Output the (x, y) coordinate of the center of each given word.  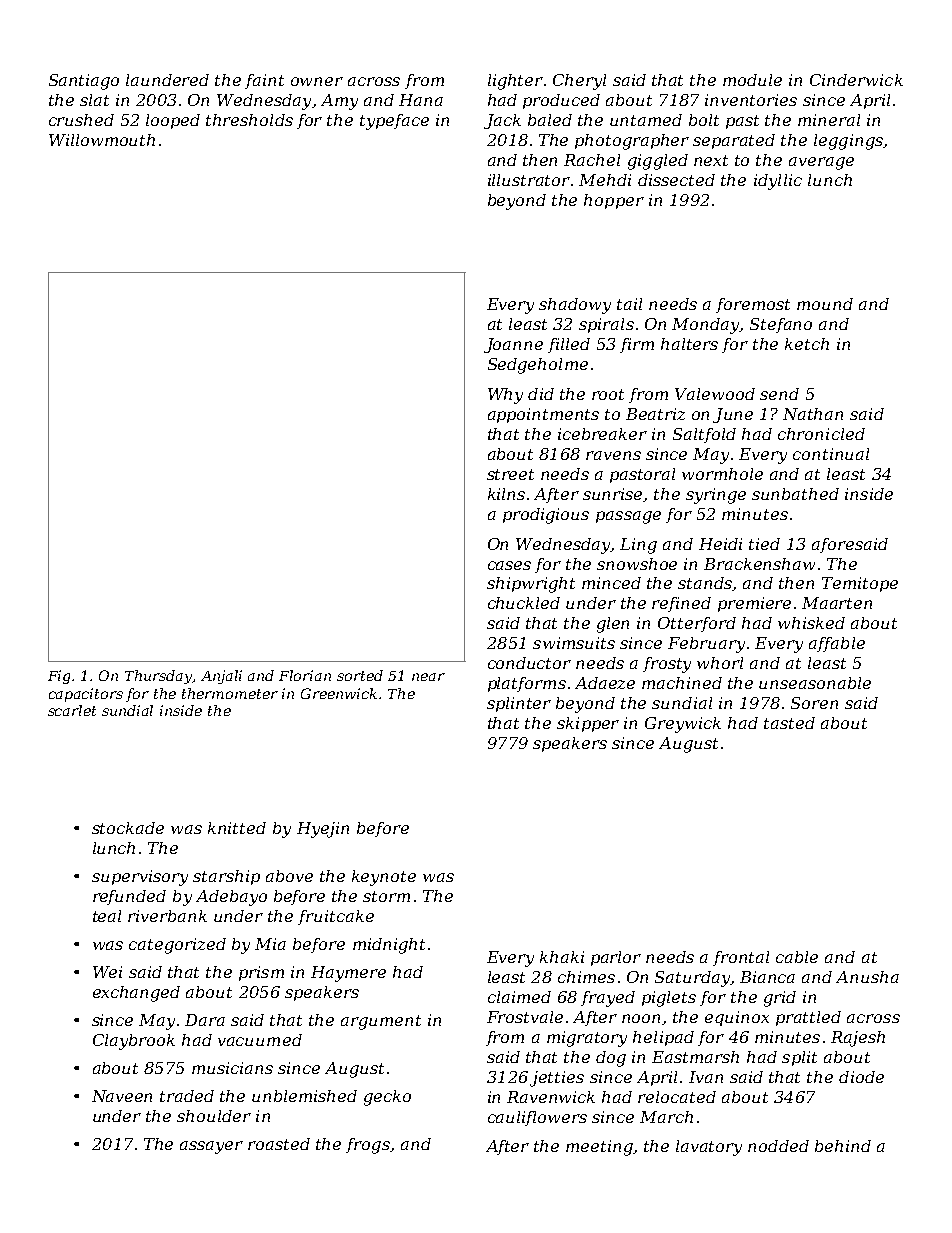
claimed (519, 997)
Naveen (122, 1096)
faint (264, 81)
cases (509, 565)
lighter (515, 82)
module (752, 80)
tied (764, 544)
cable (797, 957)
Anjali (221, 677)
